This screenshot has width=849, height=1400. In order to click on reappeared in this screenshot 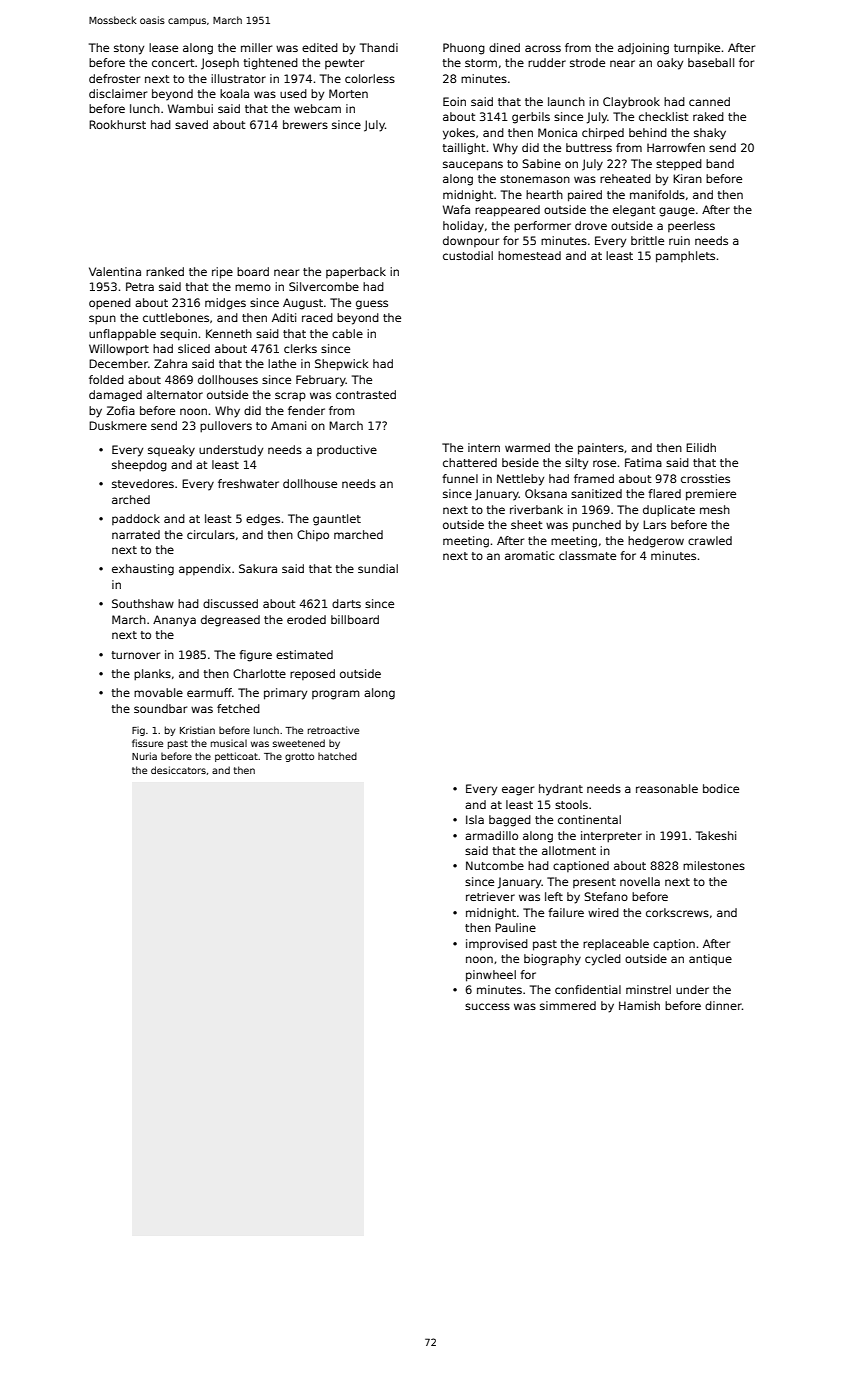, I will do `click(507, 211)`.
